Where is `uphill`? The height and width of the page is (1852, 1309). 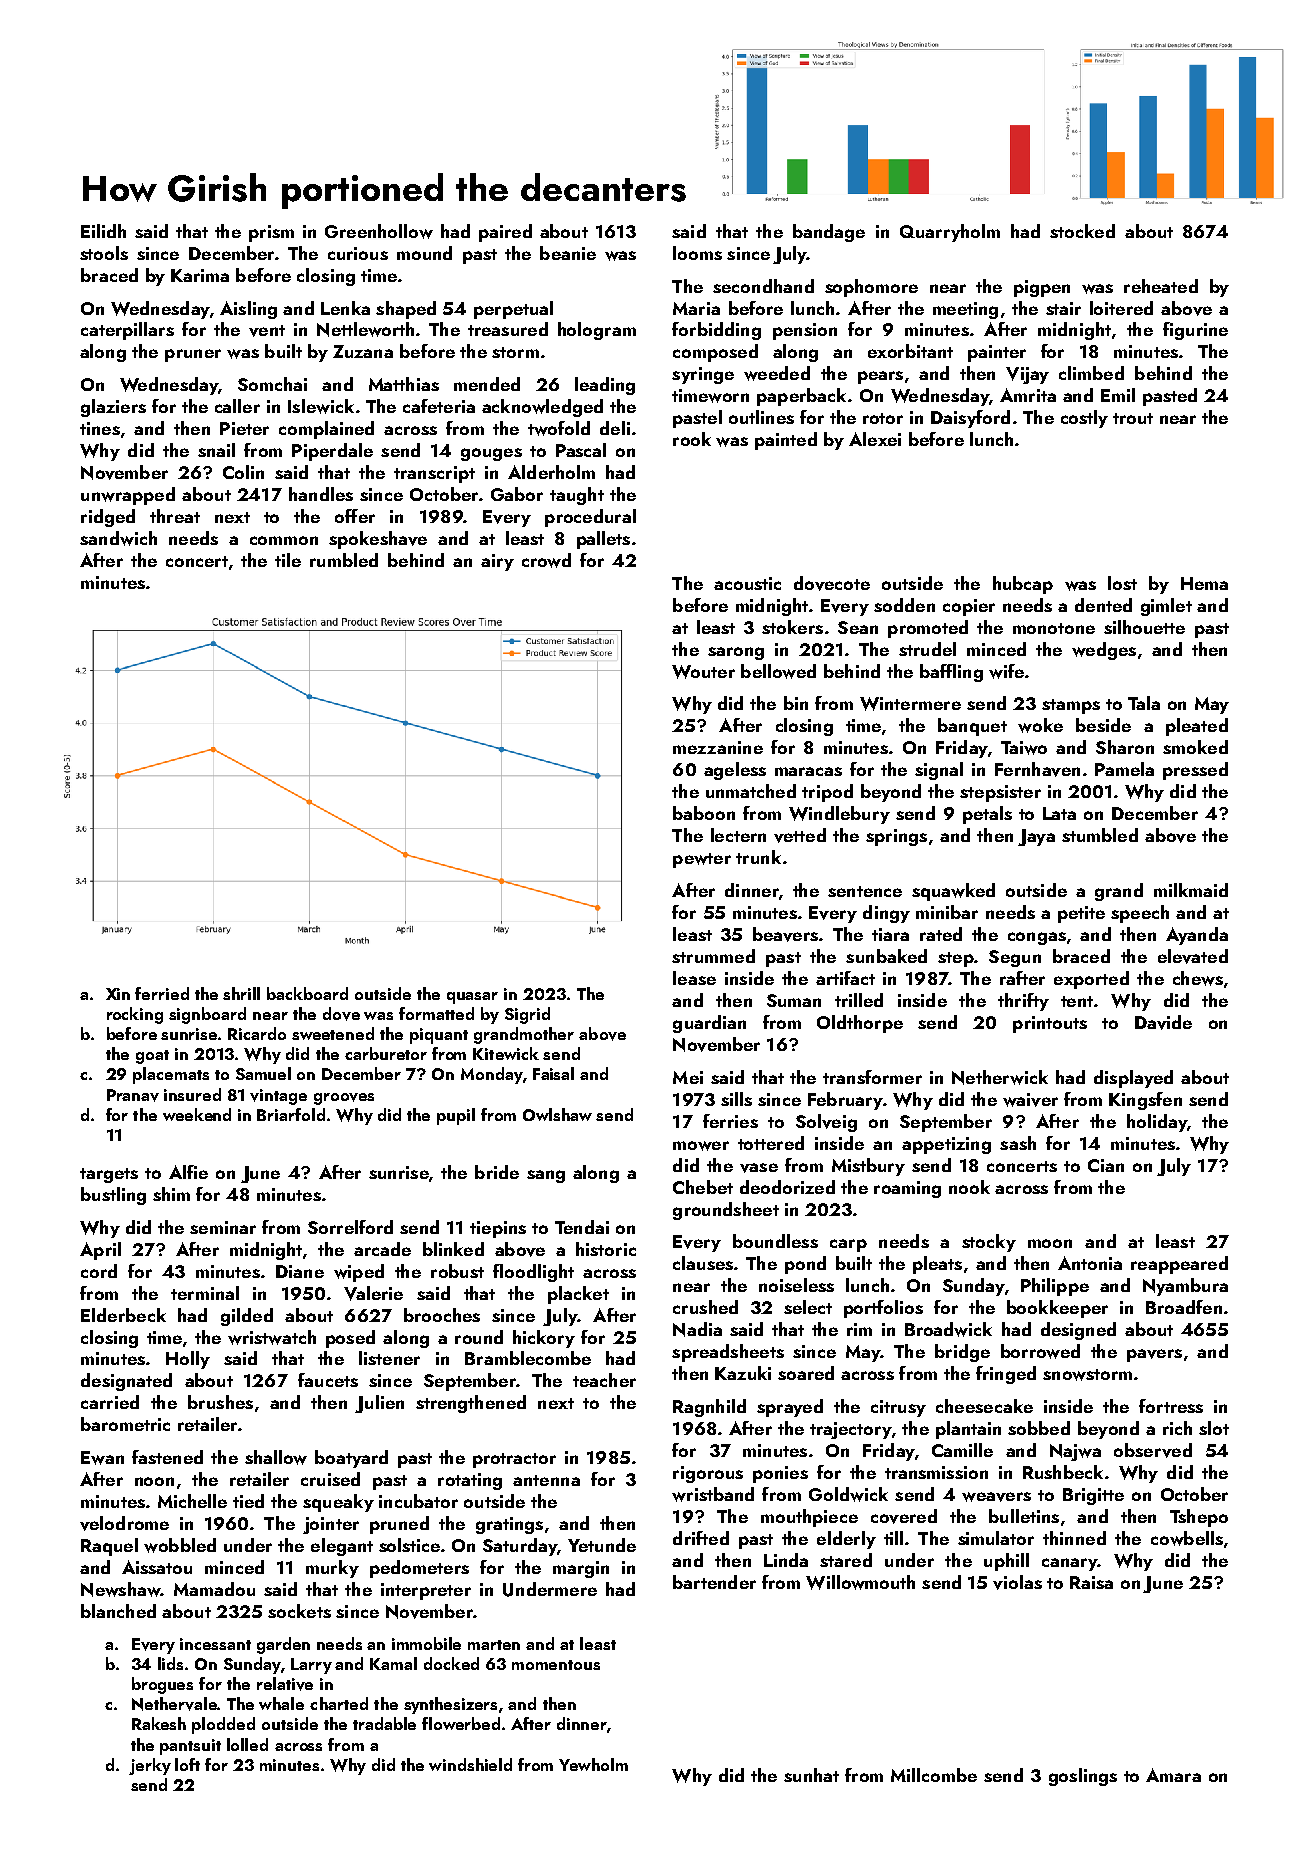
uphill is located at coordinates (1006, 1562).
